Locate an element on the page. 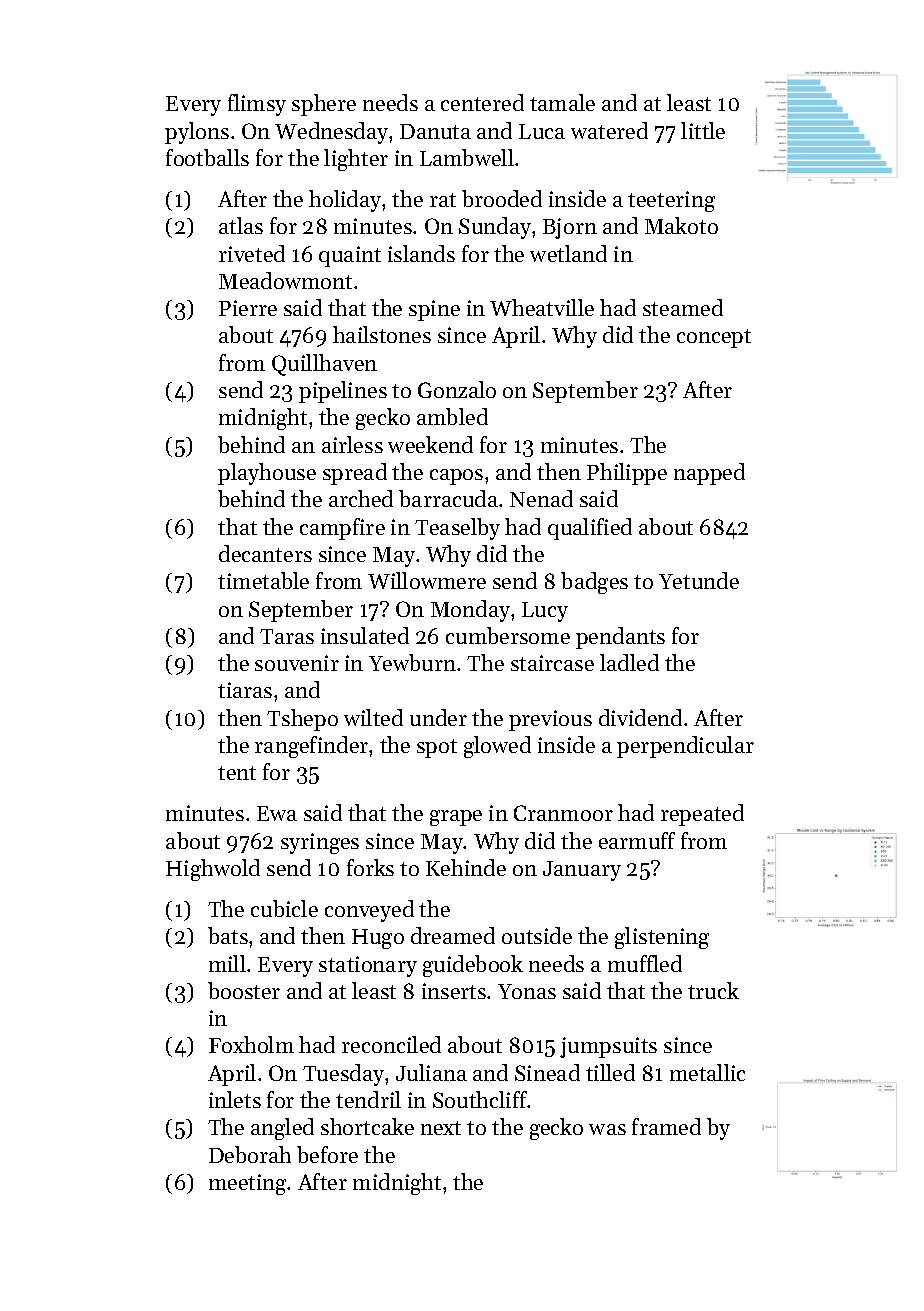 This image has width=924, height=1311. Teaselby is located at coordinates (457, 529).
